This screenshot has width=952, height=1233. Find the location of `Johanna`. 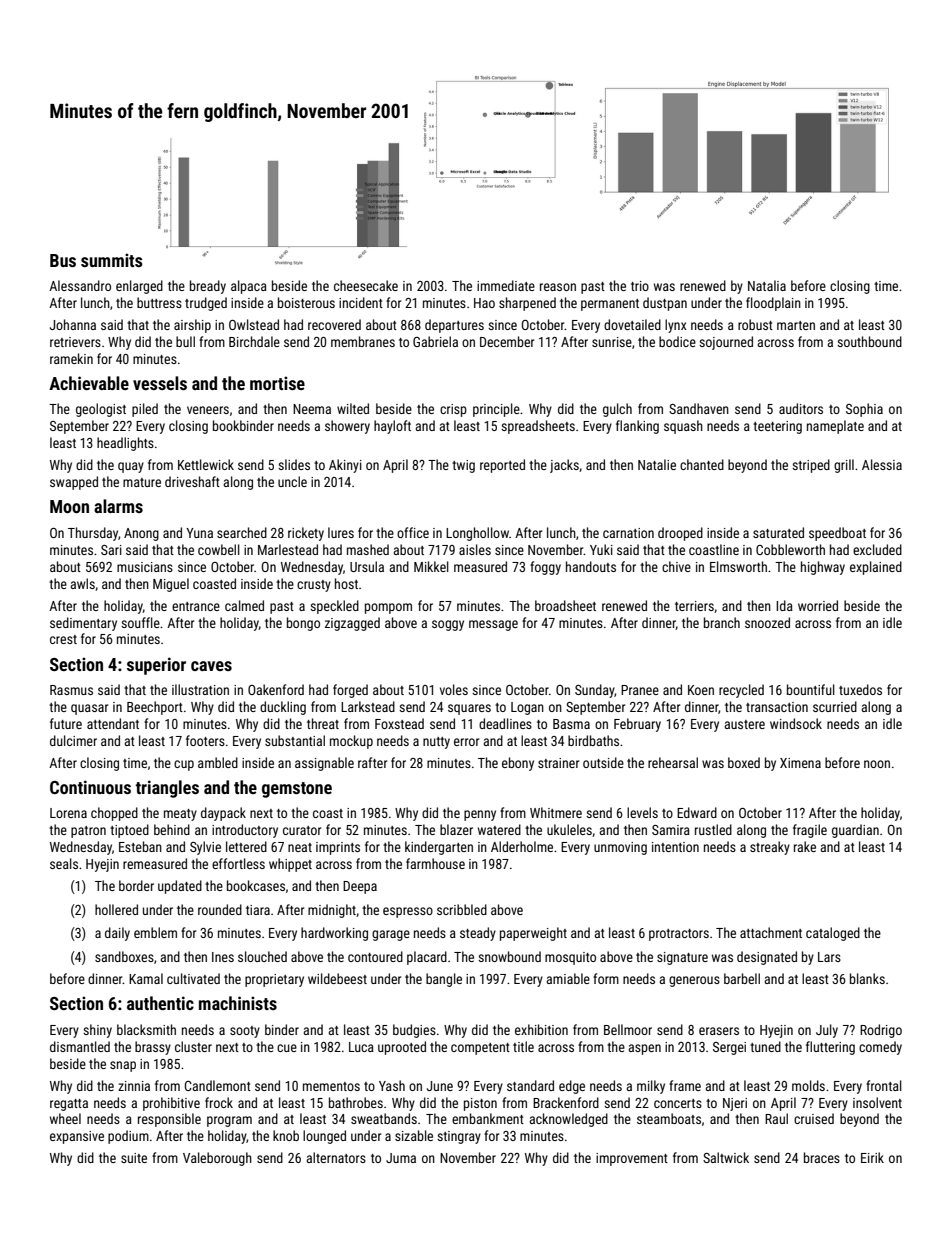

Johanna is located at coordinates (73, 324).
